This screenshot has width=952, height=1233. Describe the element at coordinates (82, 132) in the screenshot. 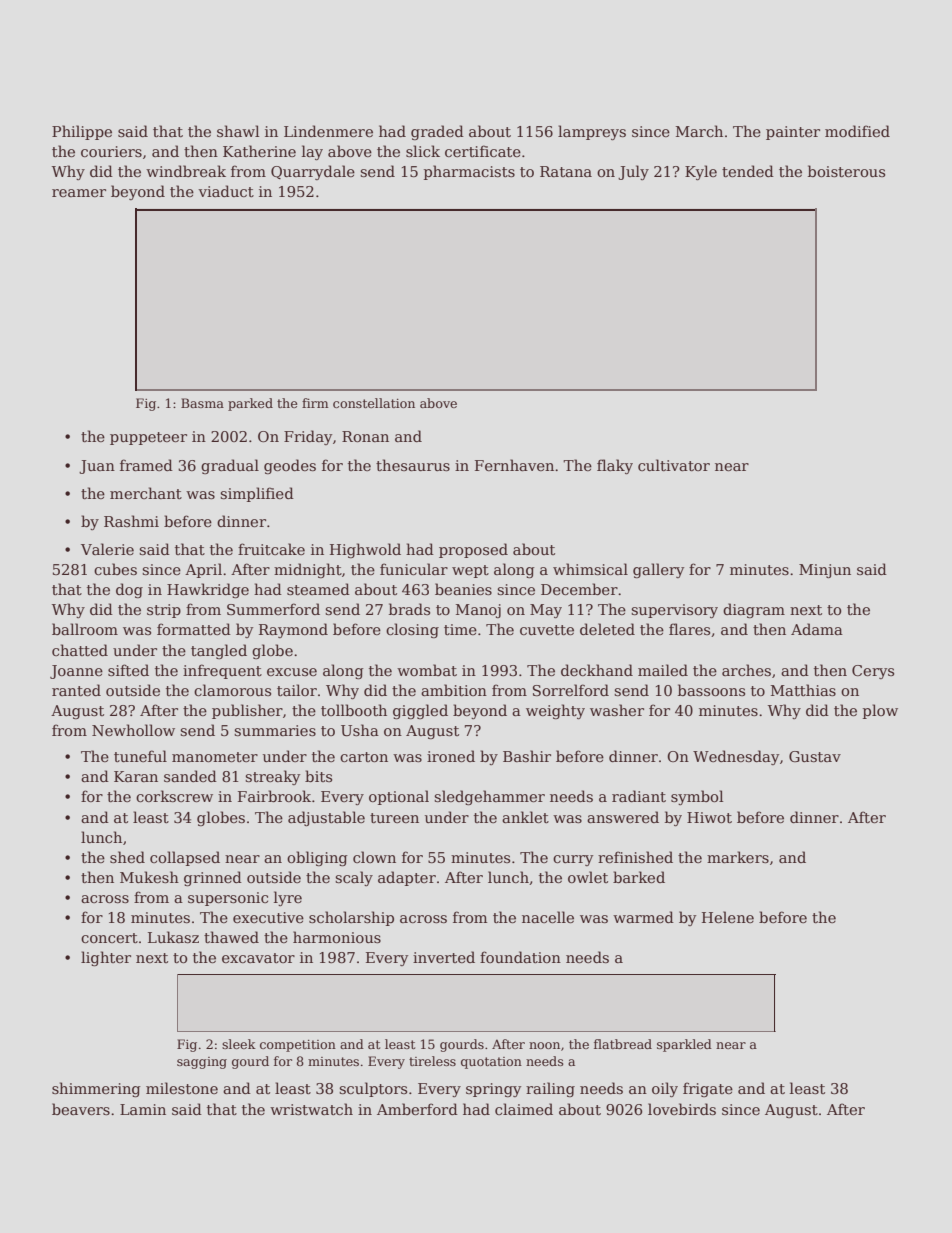

I see `Philippe` at that location.
